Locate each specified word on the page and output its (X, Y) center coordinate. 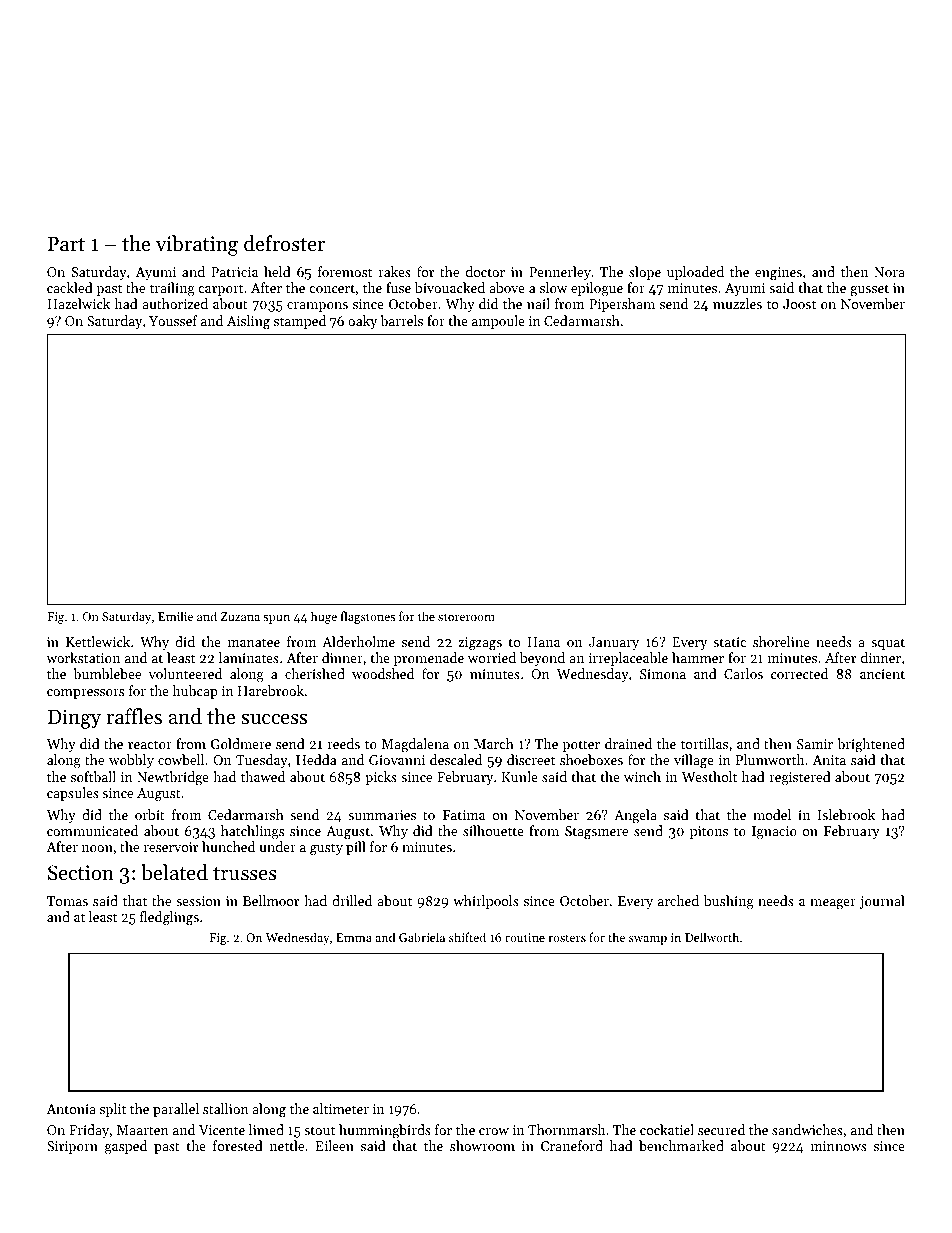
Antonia (71, 1109)
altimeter (341, 1108)
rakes (394, 271)
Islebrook (846, 814)
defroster (284, 243)
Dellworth (712, 937)
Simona (663, 674)
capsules (73, 794)
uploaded (695, 273)
